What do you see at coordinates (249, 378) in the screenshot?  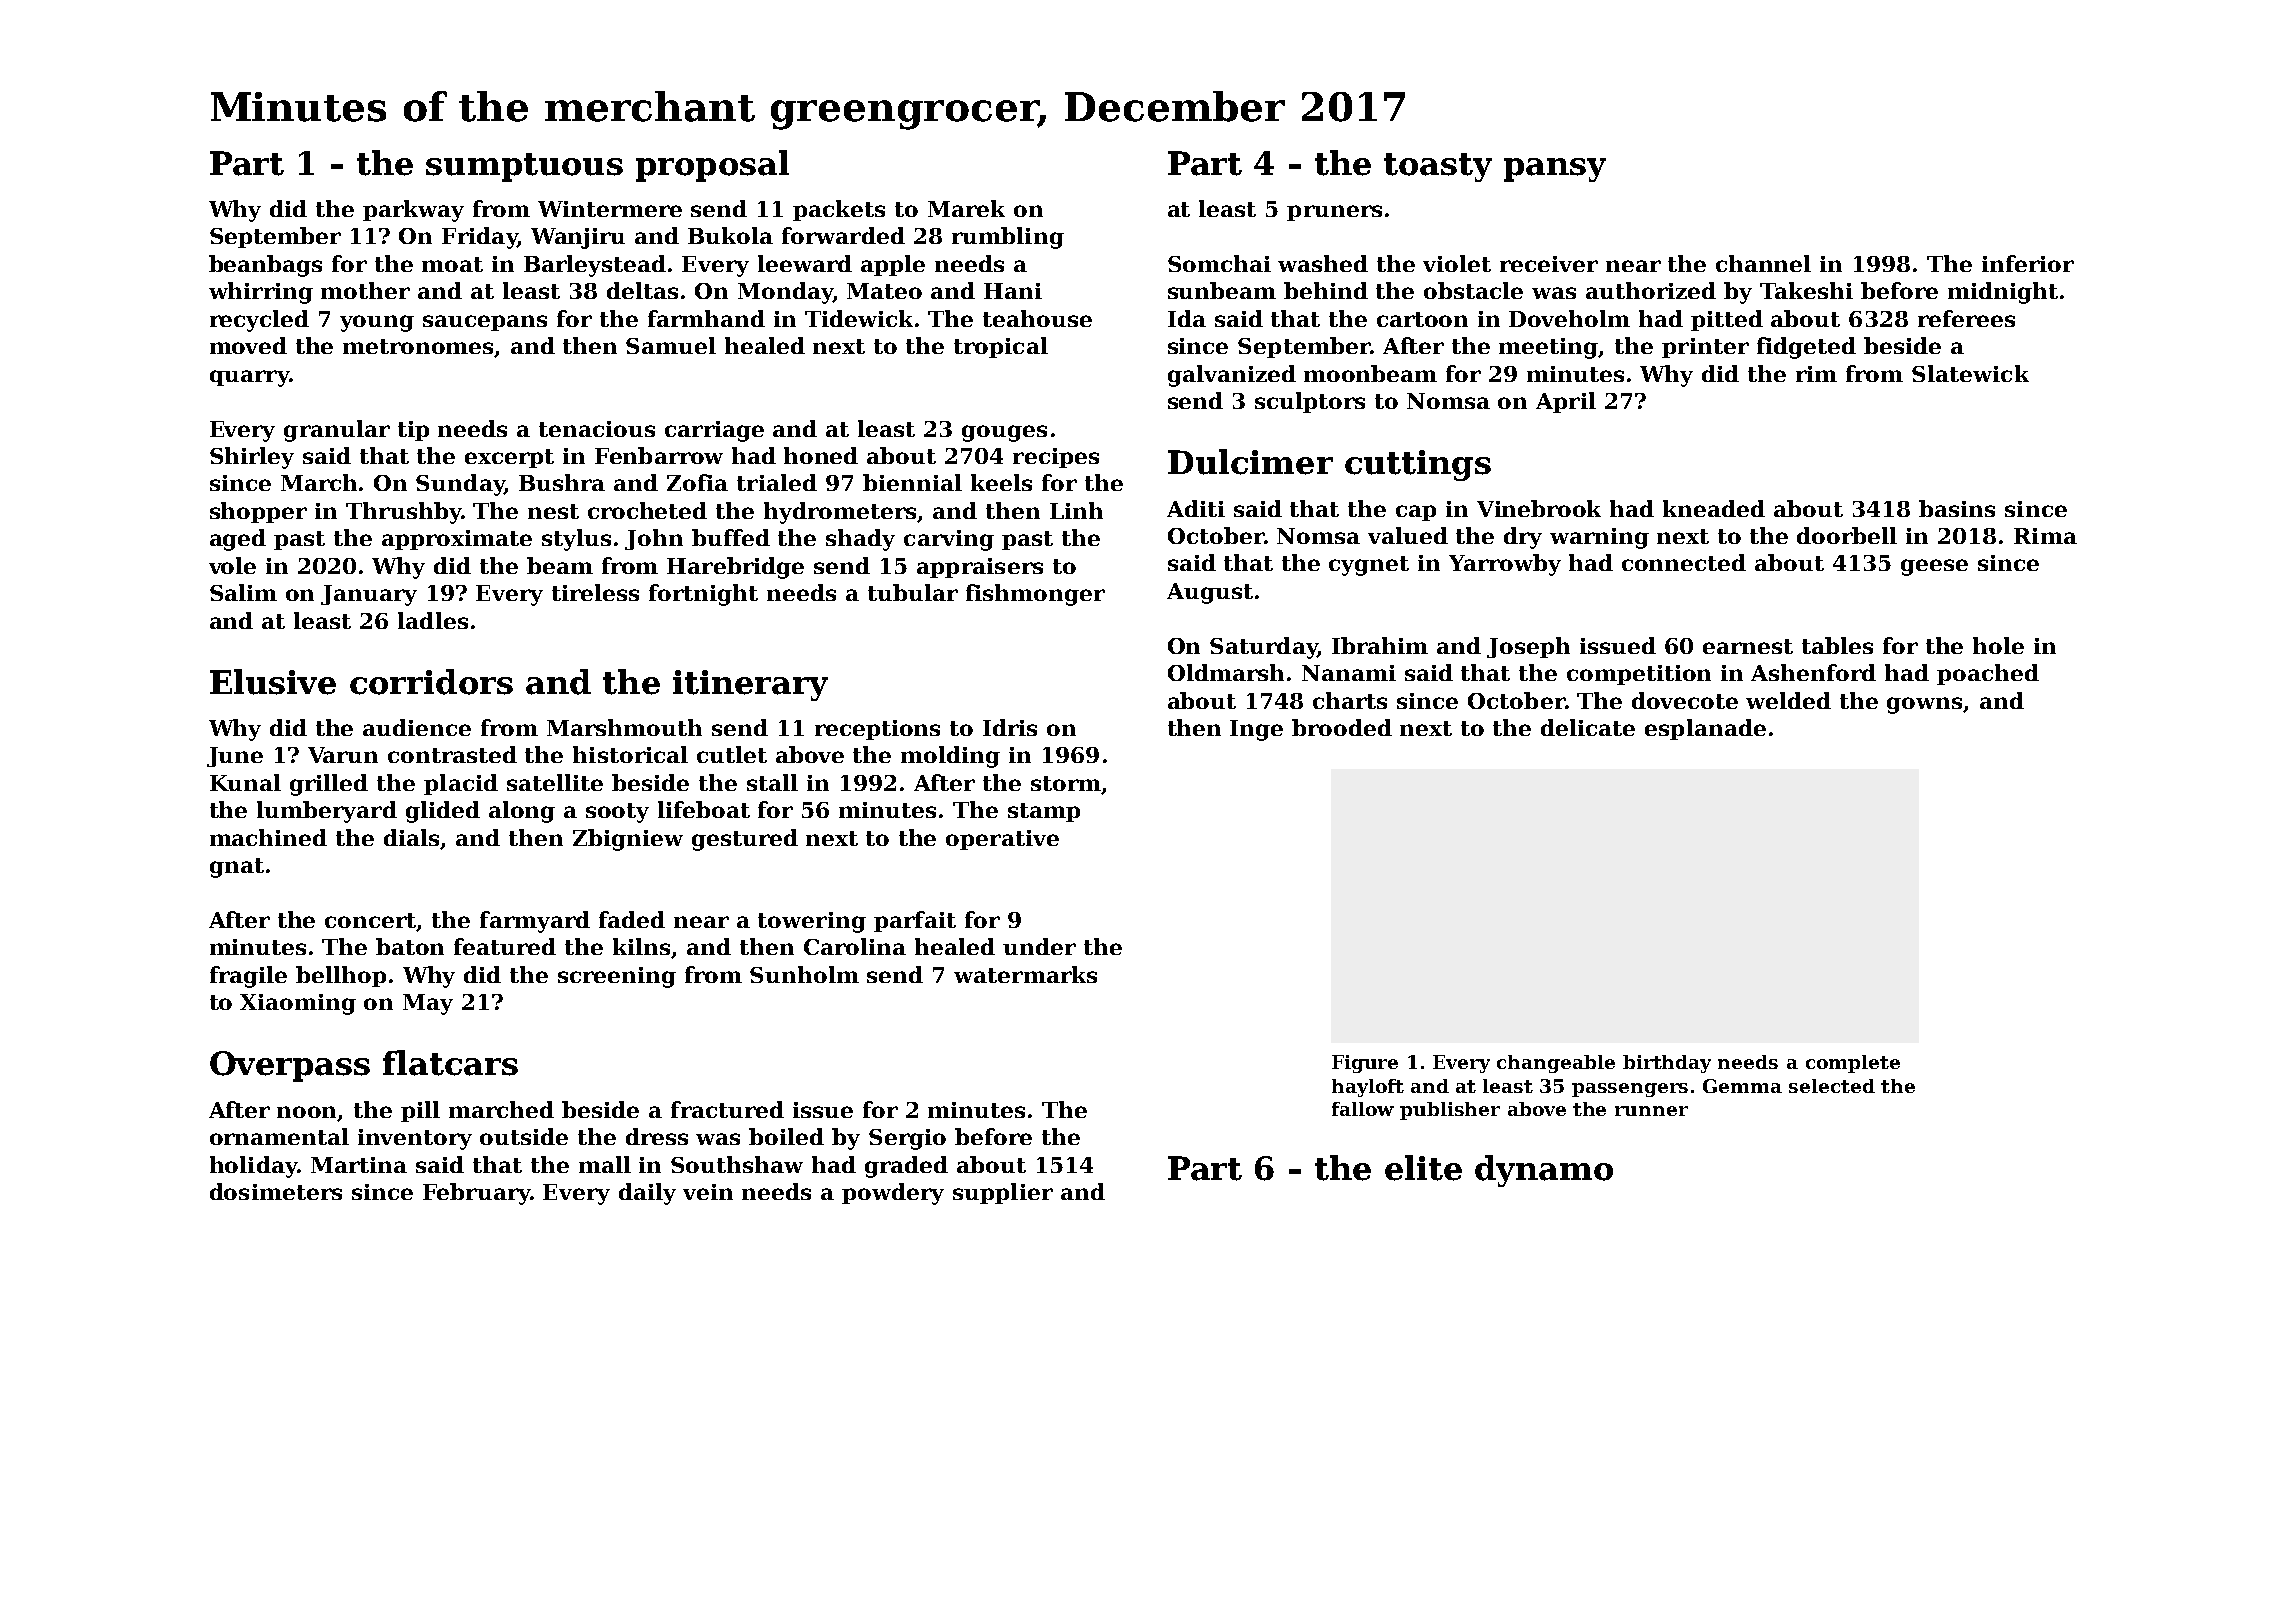 I see `quarry` at bounding box center [249, 378].
